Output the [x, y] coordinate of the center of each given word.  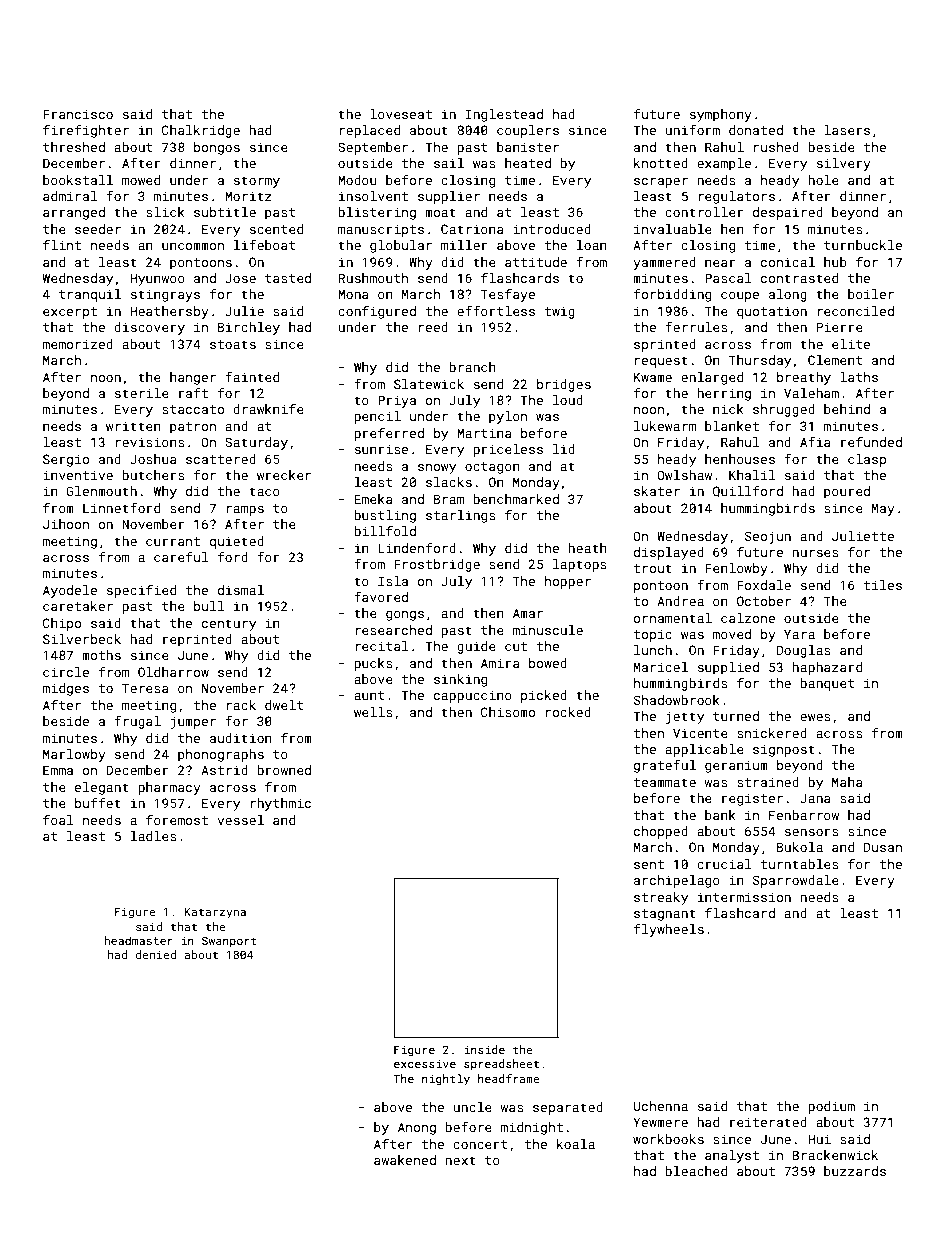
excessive [425, 1064]
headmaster [138, 940]
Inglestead [504, 115]
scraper [661, 183]
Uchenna [661, 1106]
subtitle [225, 212]
